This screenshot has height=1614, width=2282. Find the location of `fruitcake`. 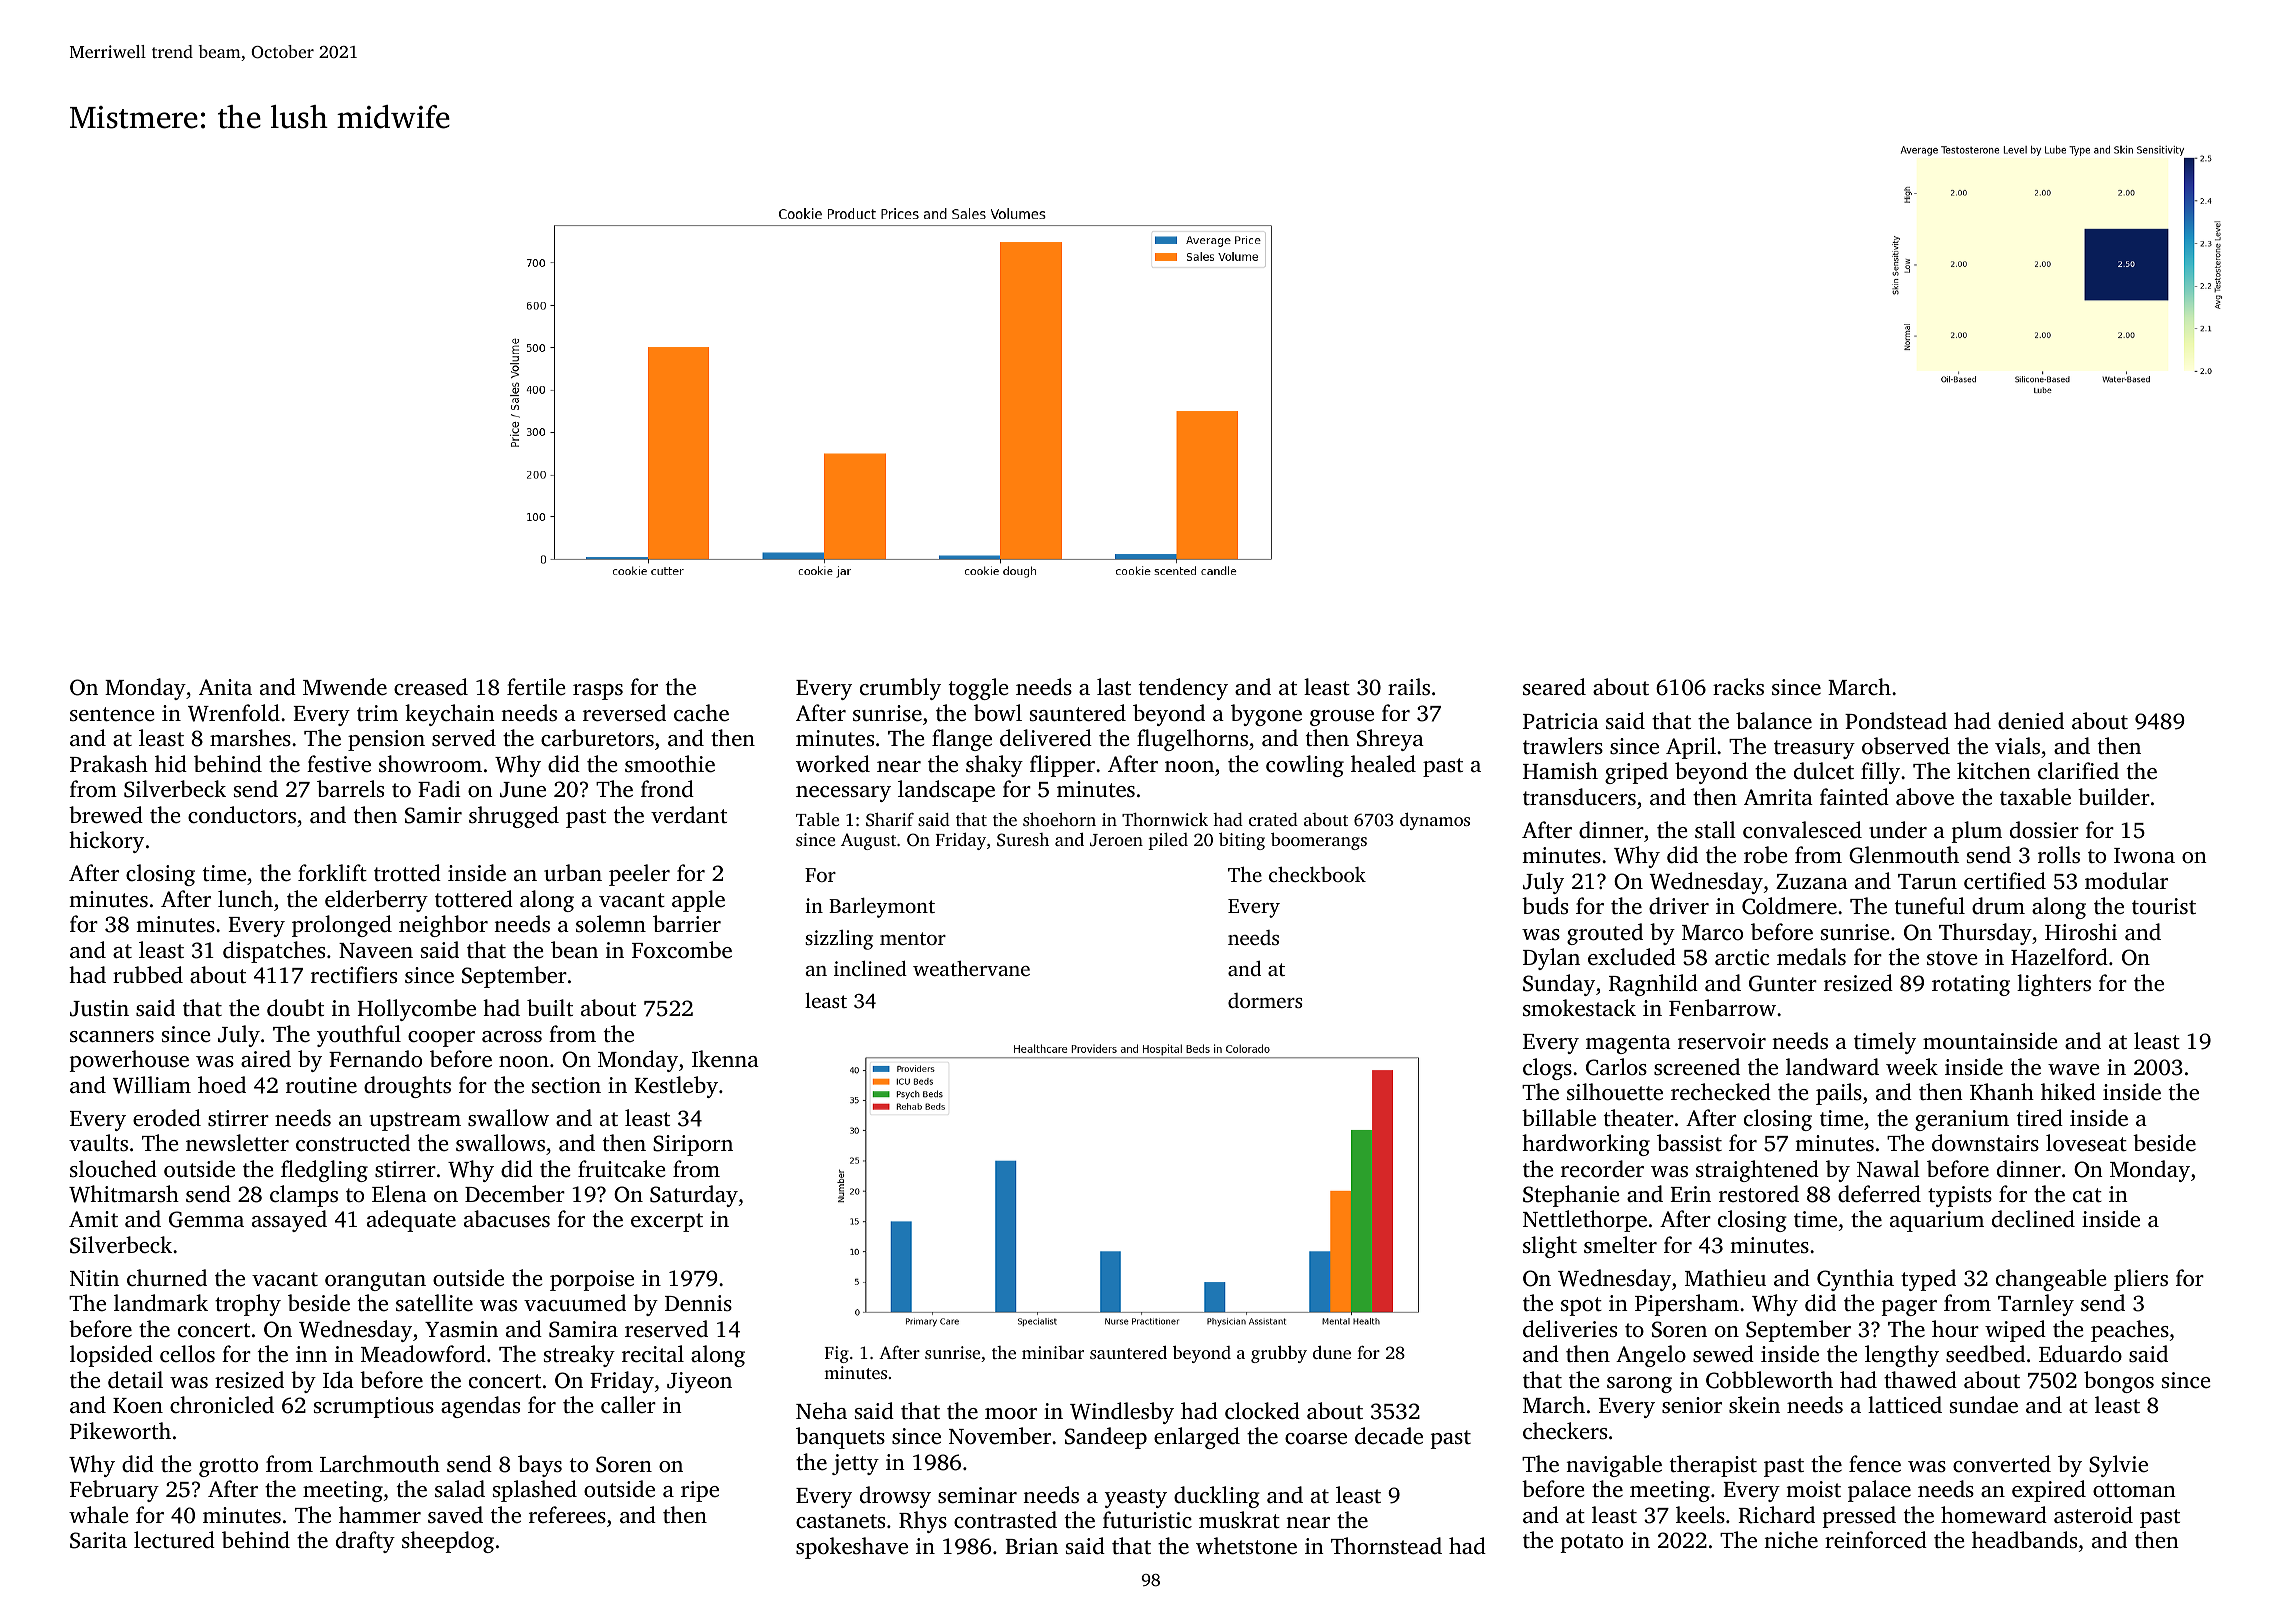

fruitcake is located at coordinates (622, 1168).
